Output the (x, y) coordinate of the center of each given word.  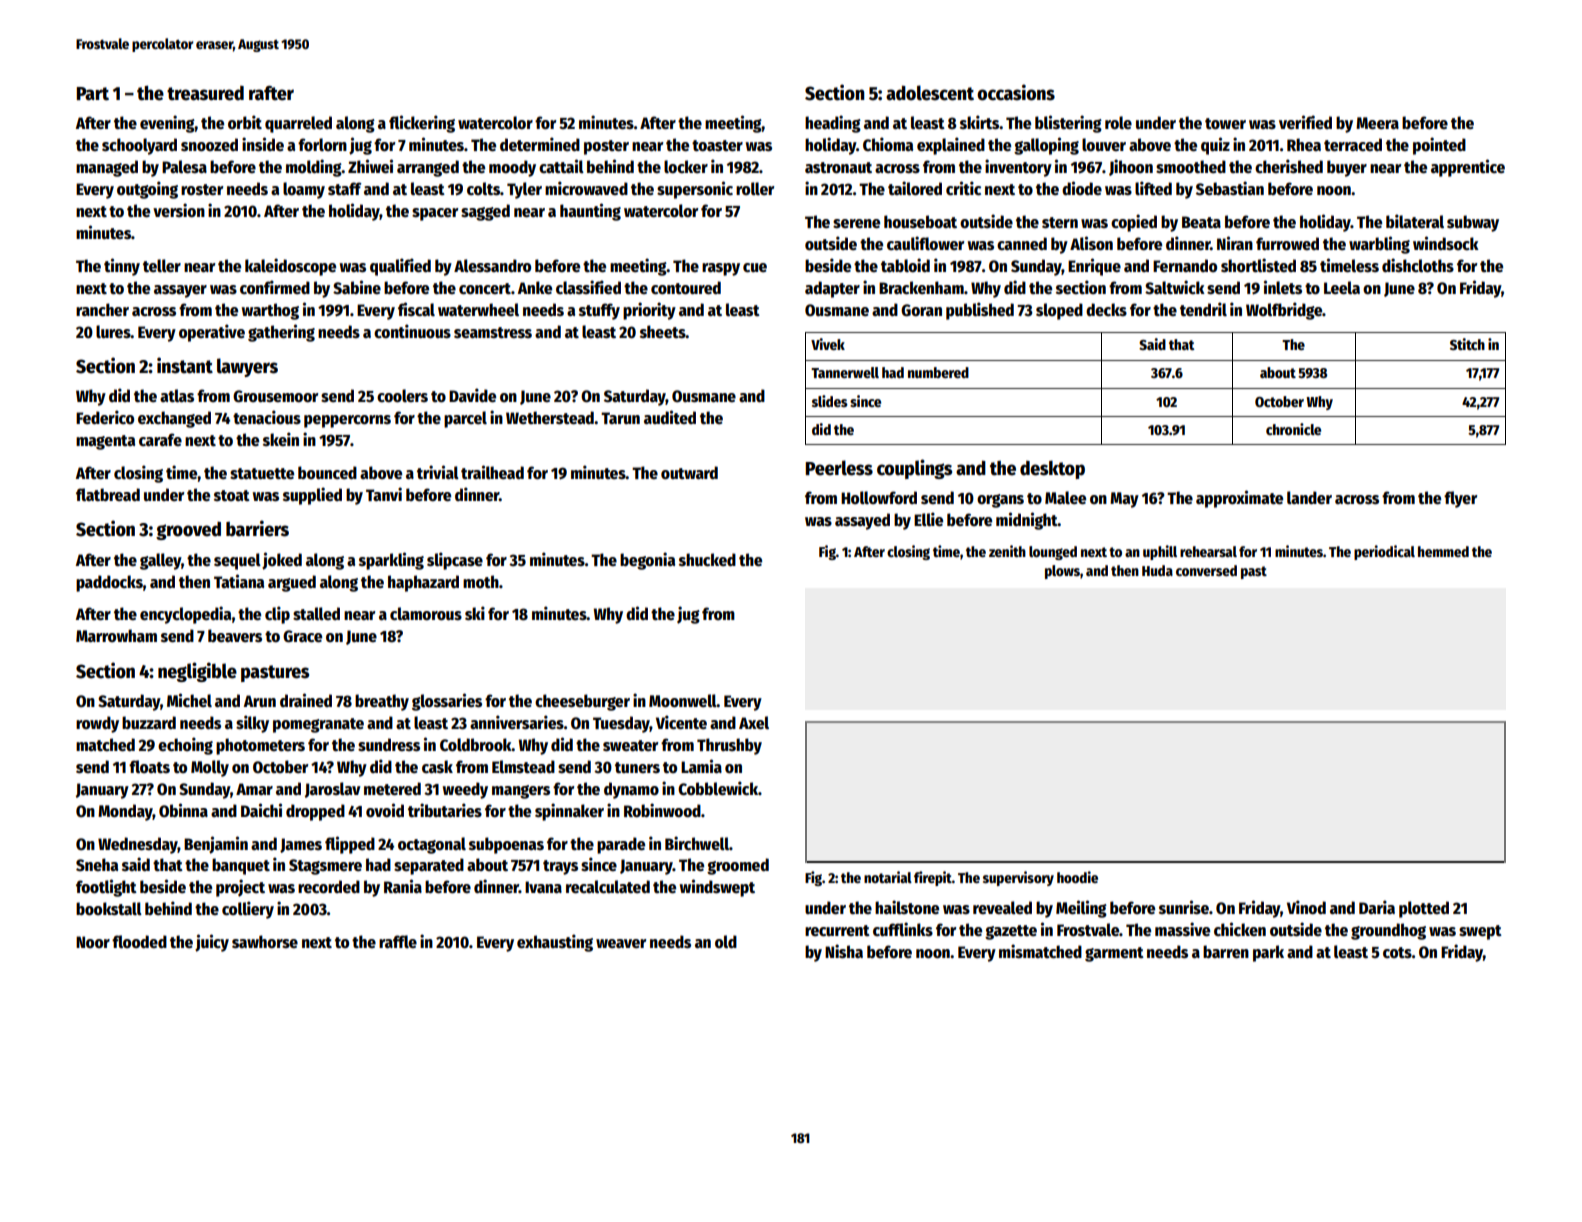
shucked (707, 560)
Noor (93, 942)
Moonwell (683, 701)
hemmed (1443, 551)
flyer (1460, 499)
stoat (232, 495)
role (1118, 122)
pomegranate (318, 725)
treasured (205, 93)
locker (686, 166)
